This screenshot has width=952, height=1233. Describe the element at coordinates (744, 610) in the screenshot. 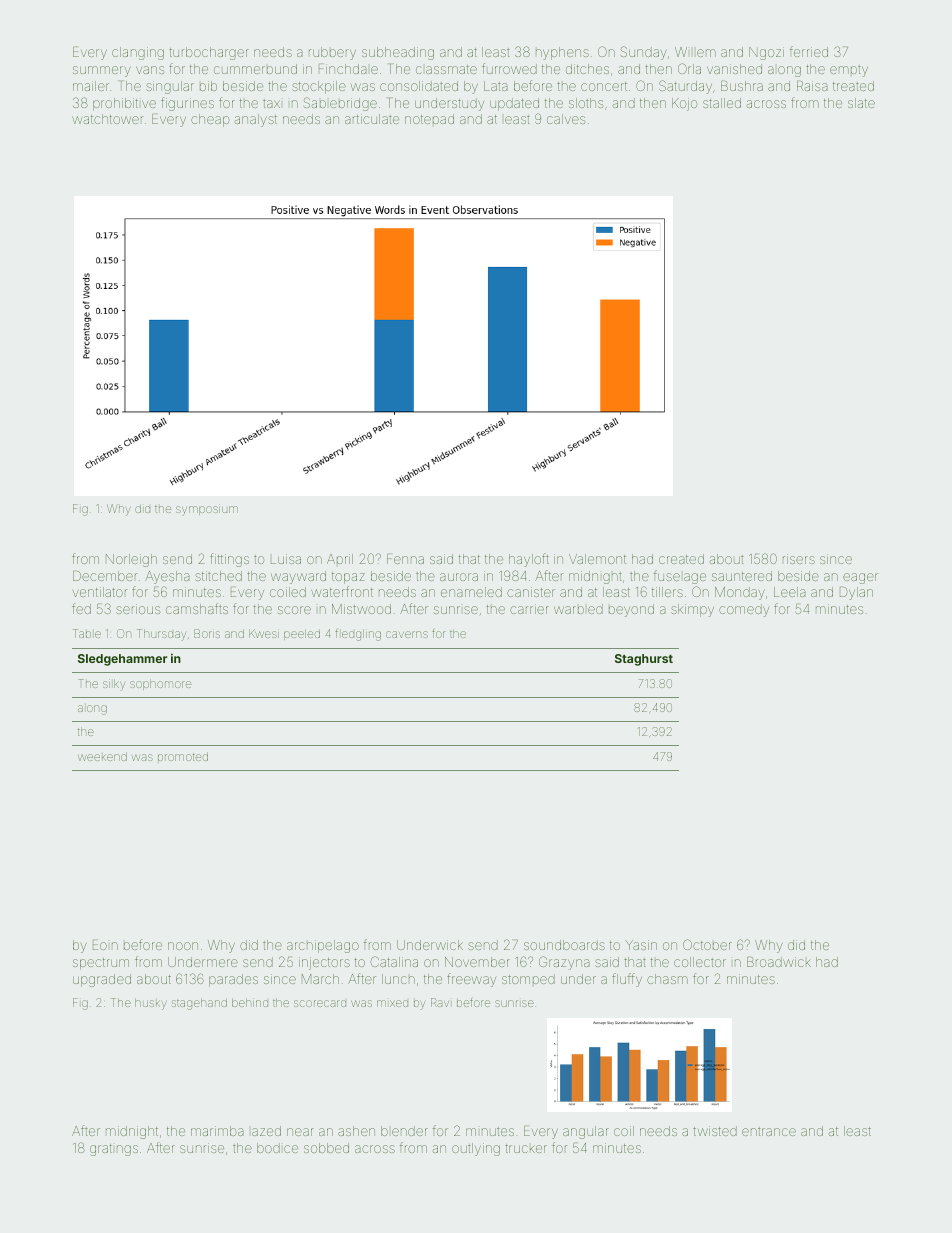

I see `comedy` at that location.
